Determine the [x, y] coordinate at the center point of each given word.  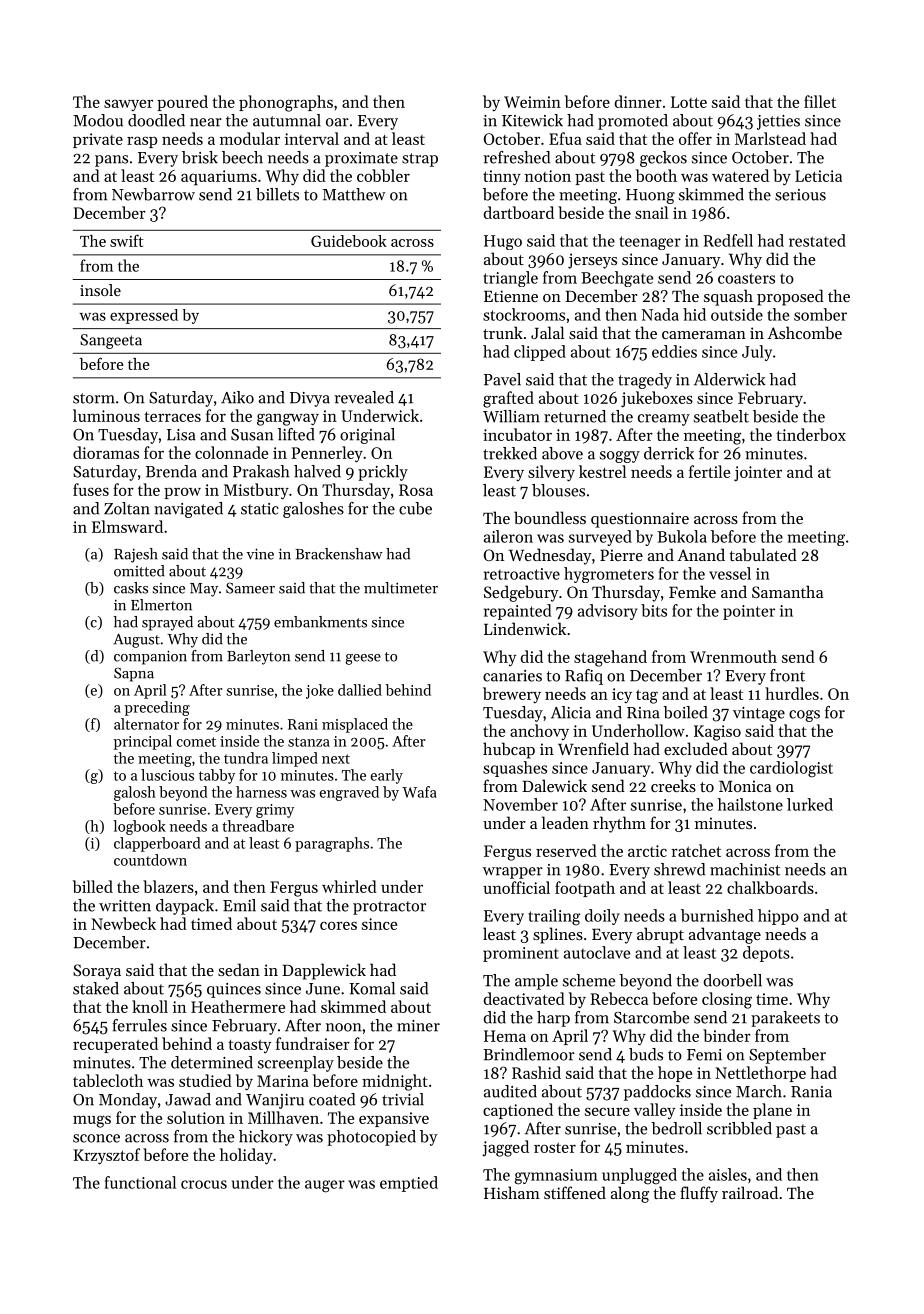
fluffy [699, 1194]
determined [212, 1062]
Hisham [512, 1192]
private [98, 140]
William [511, 416]
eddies [674, 351]
